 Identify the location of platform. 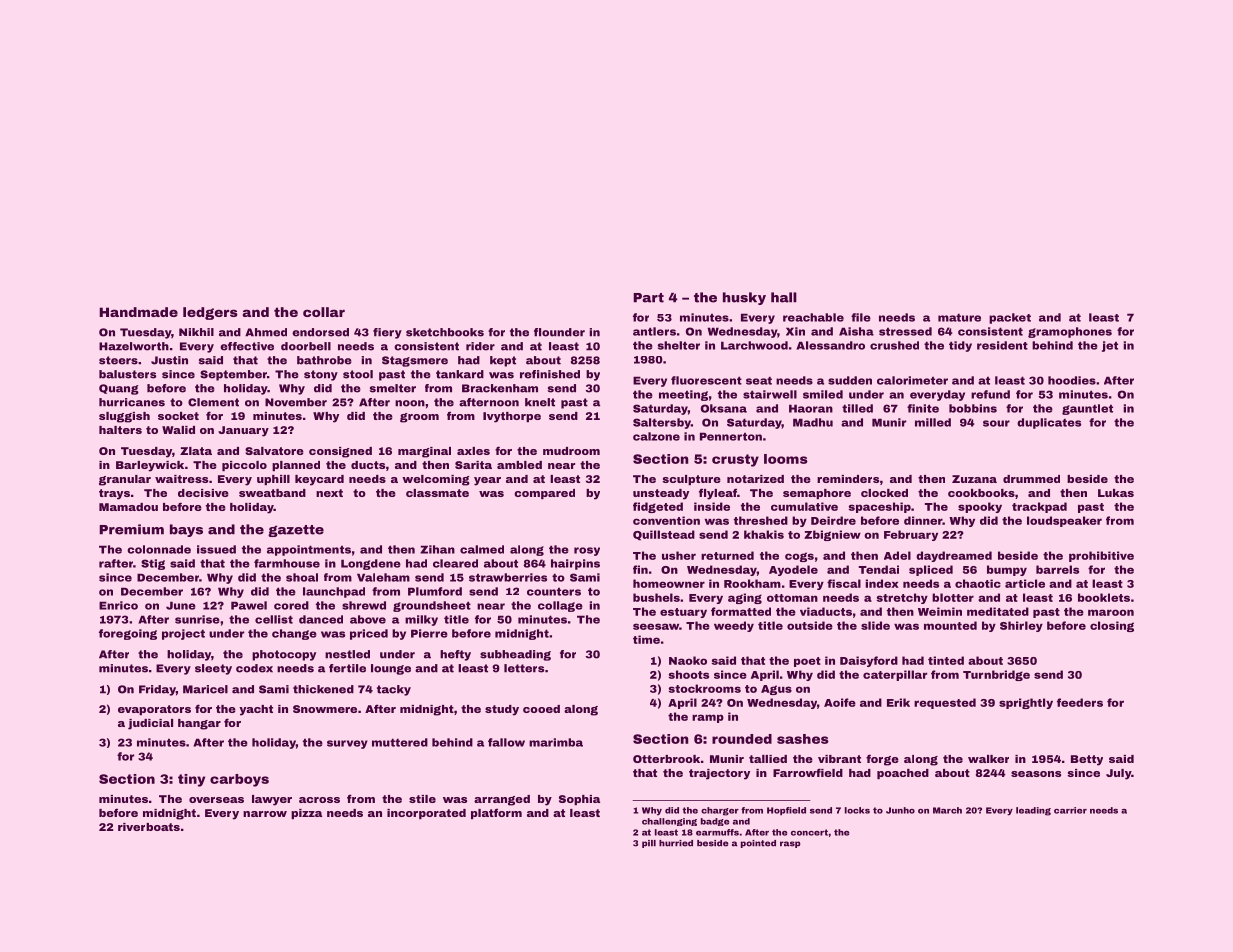
(496, 813).
